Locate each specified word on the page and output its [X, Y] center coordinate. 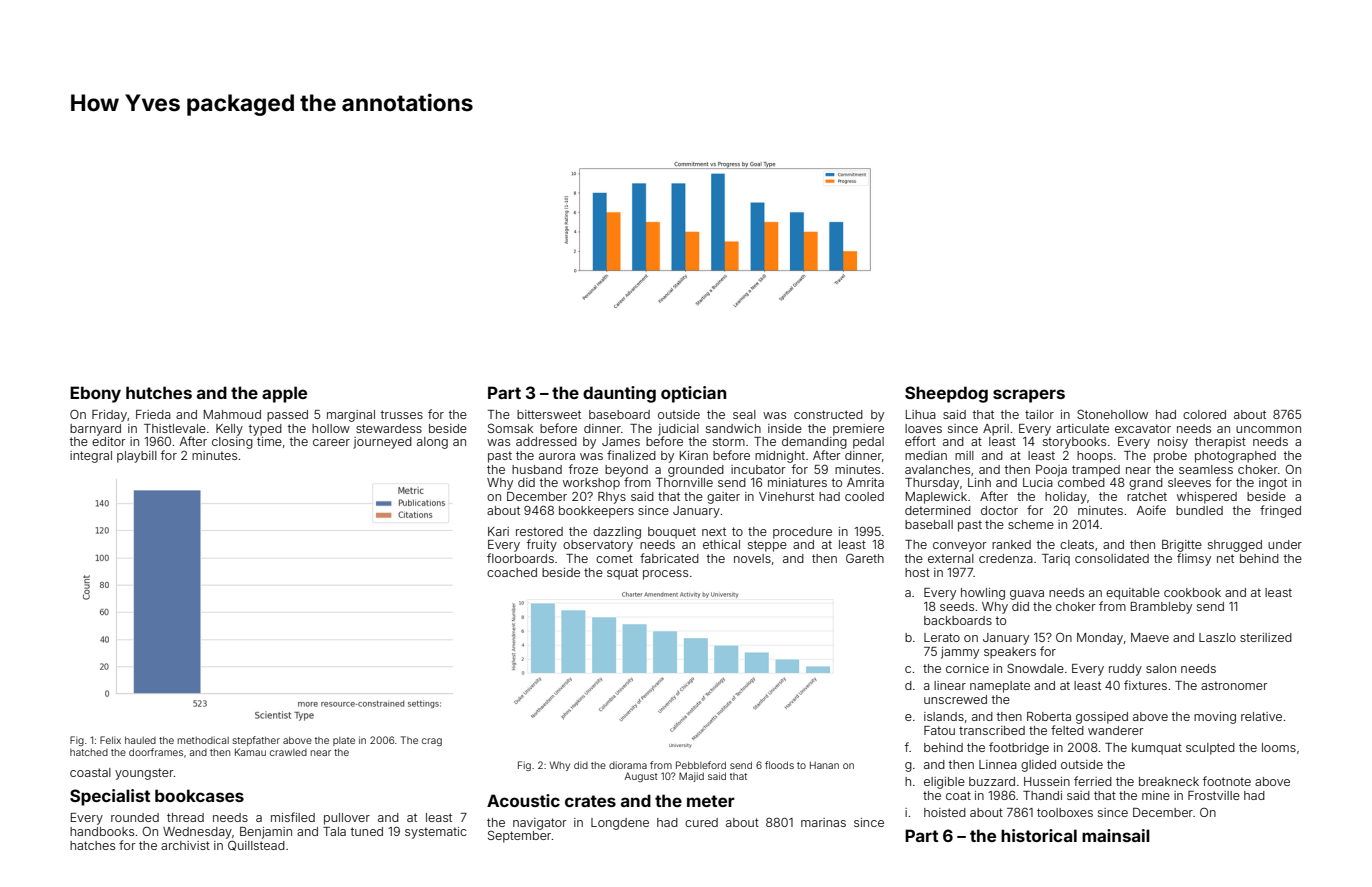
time [269, 441]
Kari [498, 531]
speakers [1010, 653]
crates [590, 801]
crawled [288, 752]
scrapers [1029, 396]
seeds [957, 606]
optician [693, 394]
